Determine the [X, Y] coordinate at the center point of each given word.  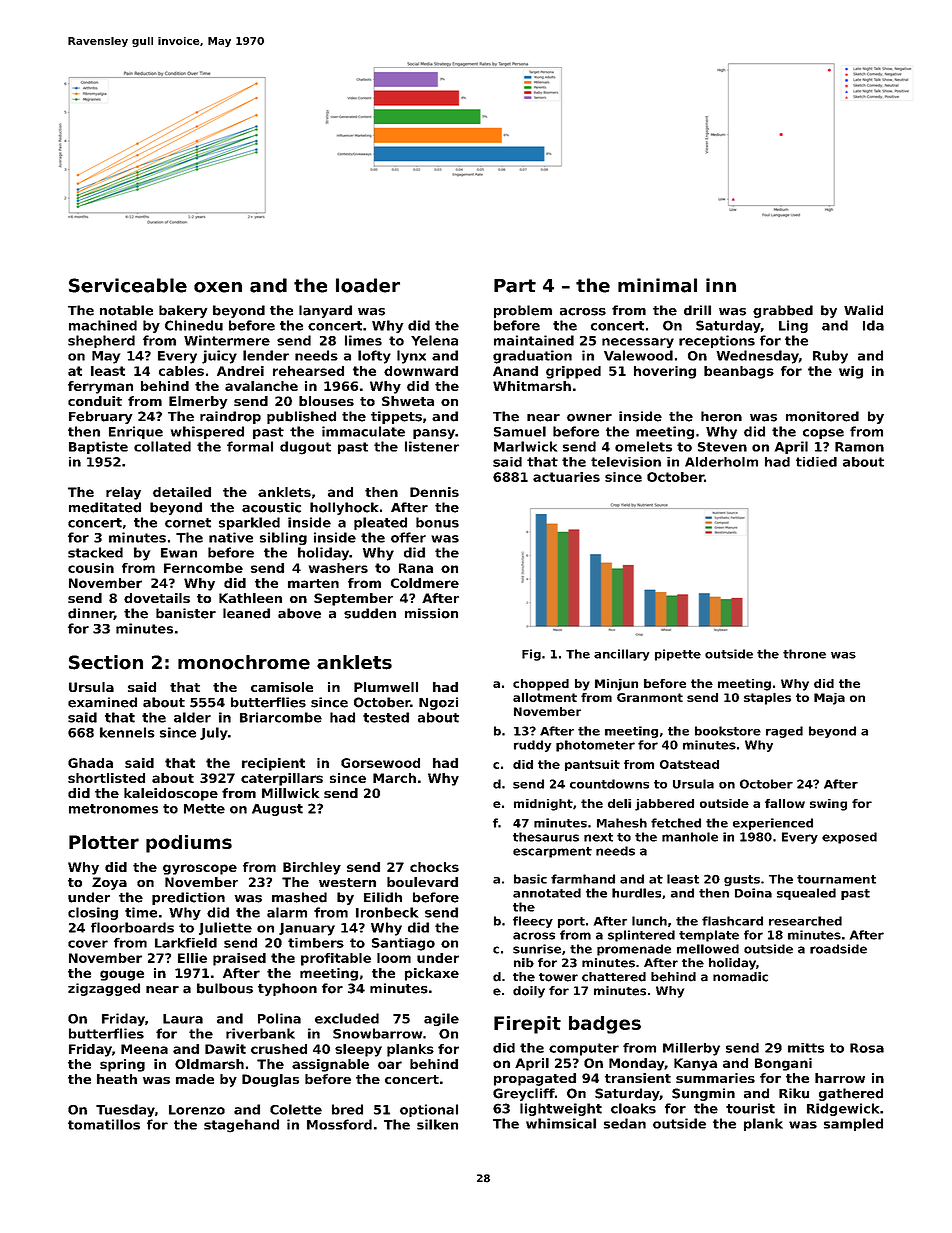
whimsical [561, 1123]
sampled [853, 1124]
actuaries [566, 477]
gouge [122, 975]
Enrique [136, 432]
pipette [678, 655]
